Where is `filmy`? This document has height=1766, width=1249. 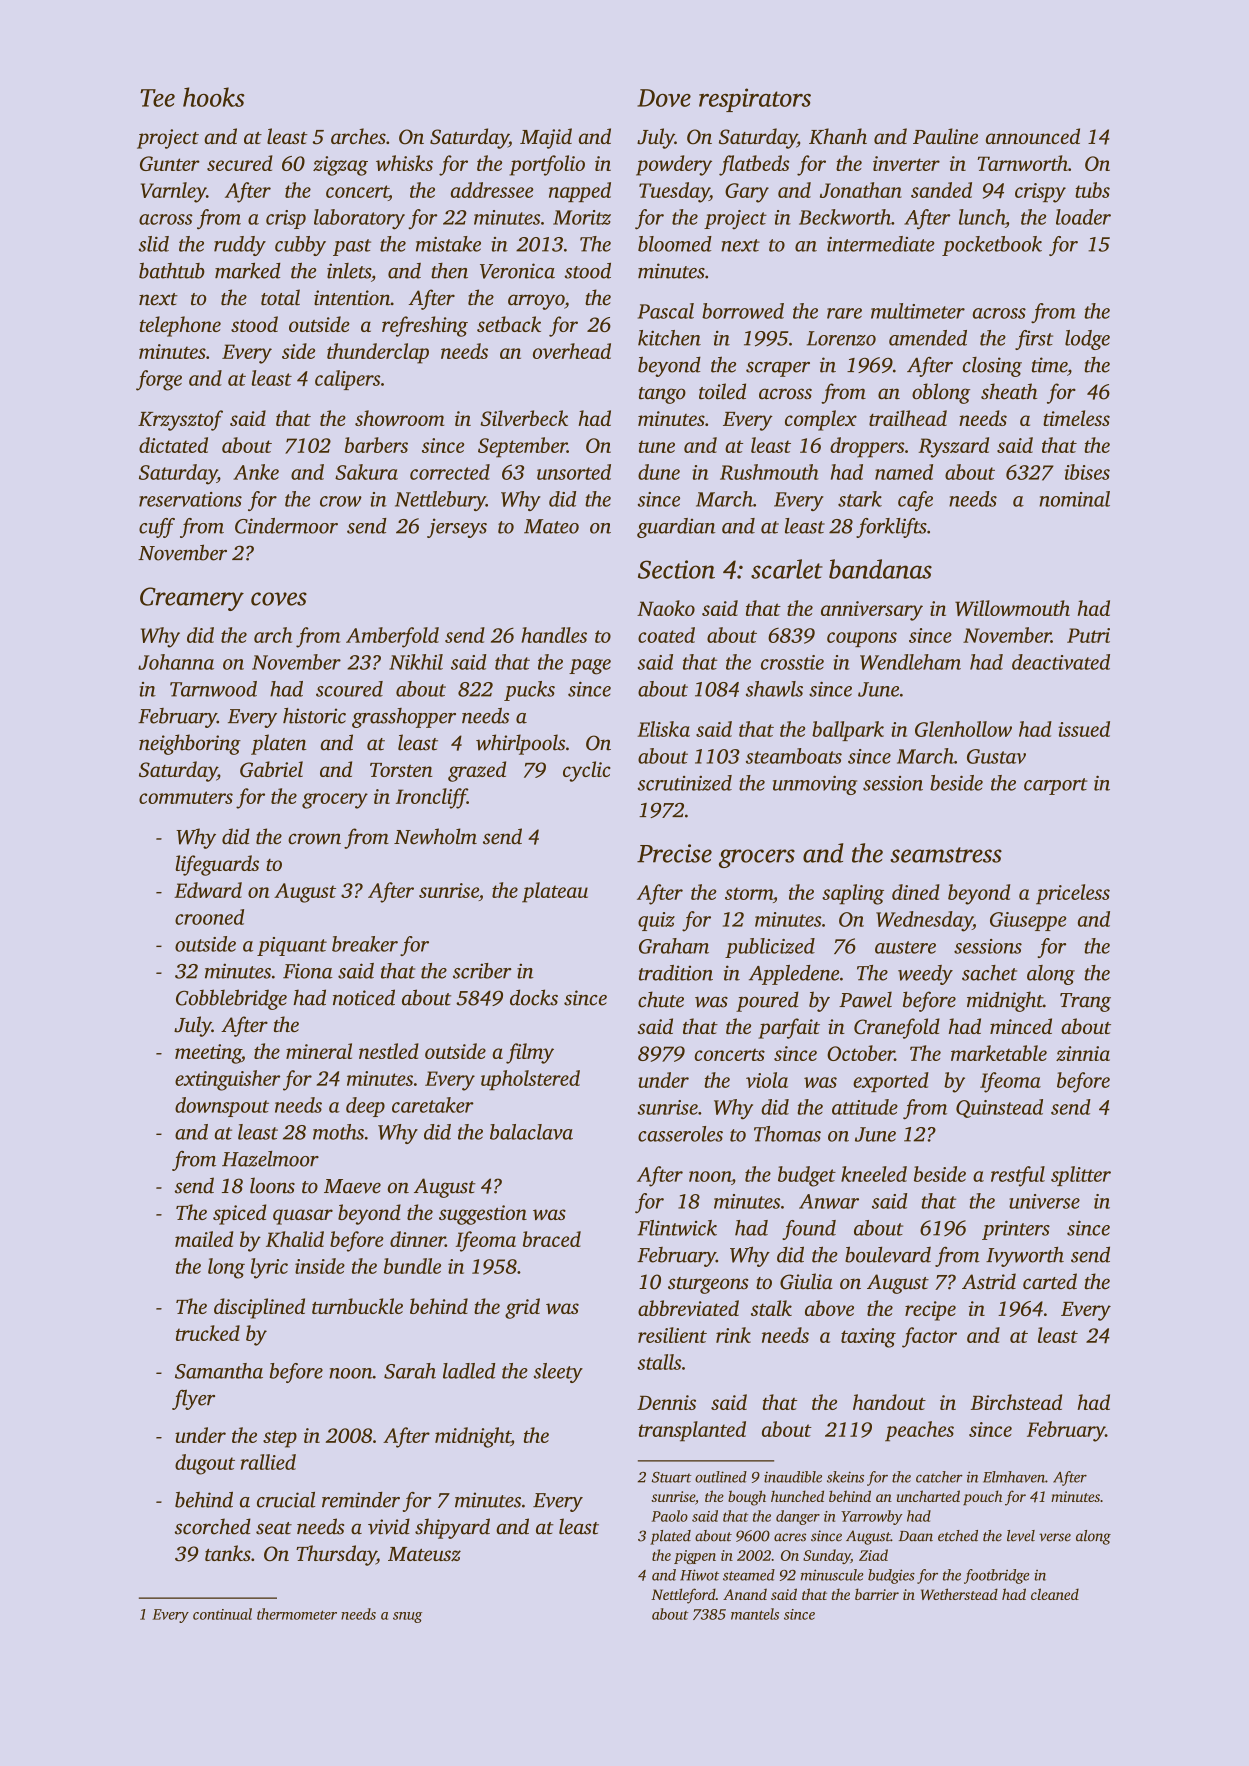 filmy is located at coordinates (530, 1053).
